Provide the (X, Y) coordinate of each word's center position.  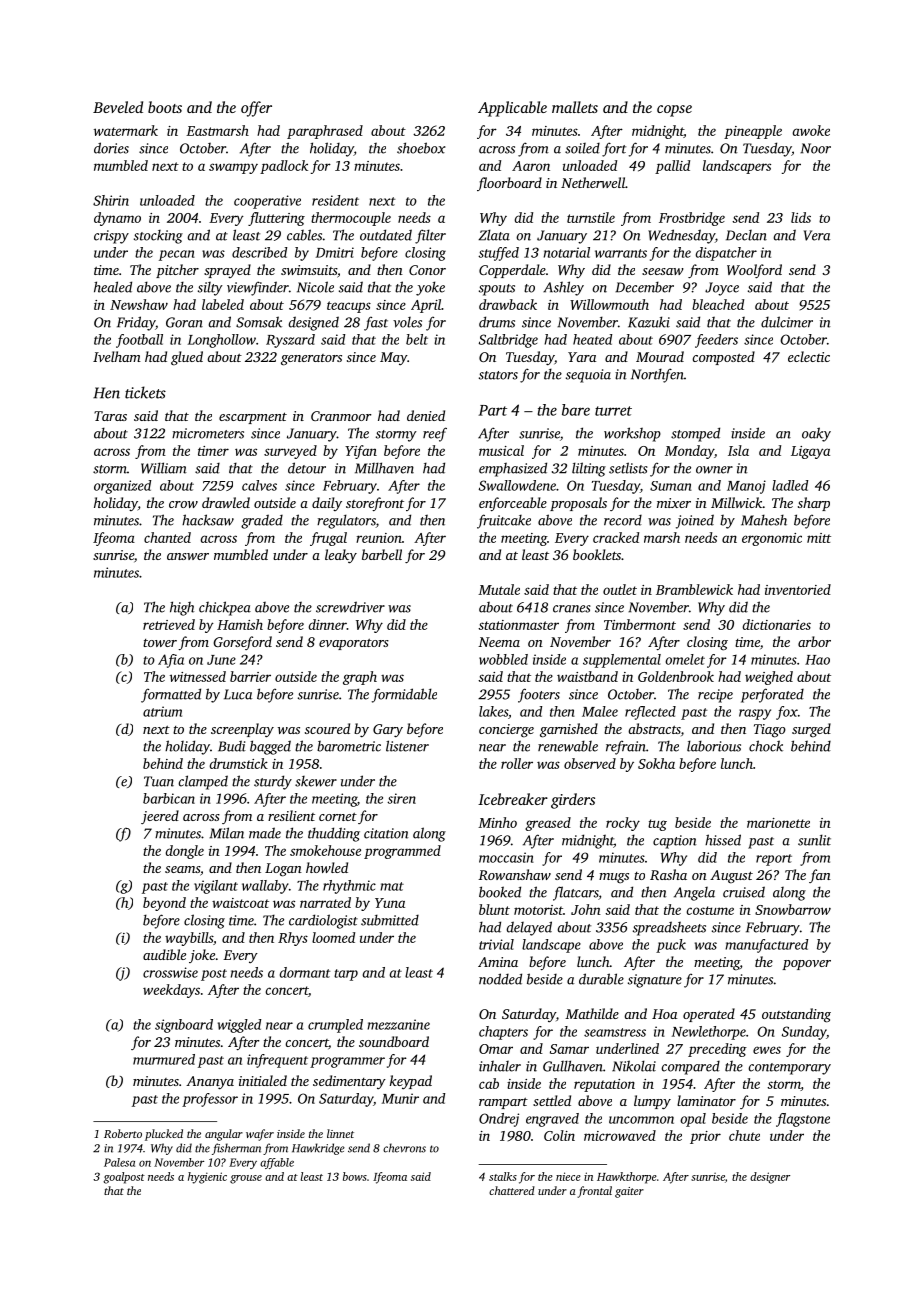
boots (165, 107)
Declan (746, 235)
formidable (404, 695)
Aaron (531, 166)
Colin (559, 1135)
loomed (333, 937)
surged (811, 730)
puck (671, 946)
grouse (246, 1179)
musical (501, 450)
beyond (164, 904)
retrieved (169, 624)
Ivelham (117, 356)
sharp (814, 504)
